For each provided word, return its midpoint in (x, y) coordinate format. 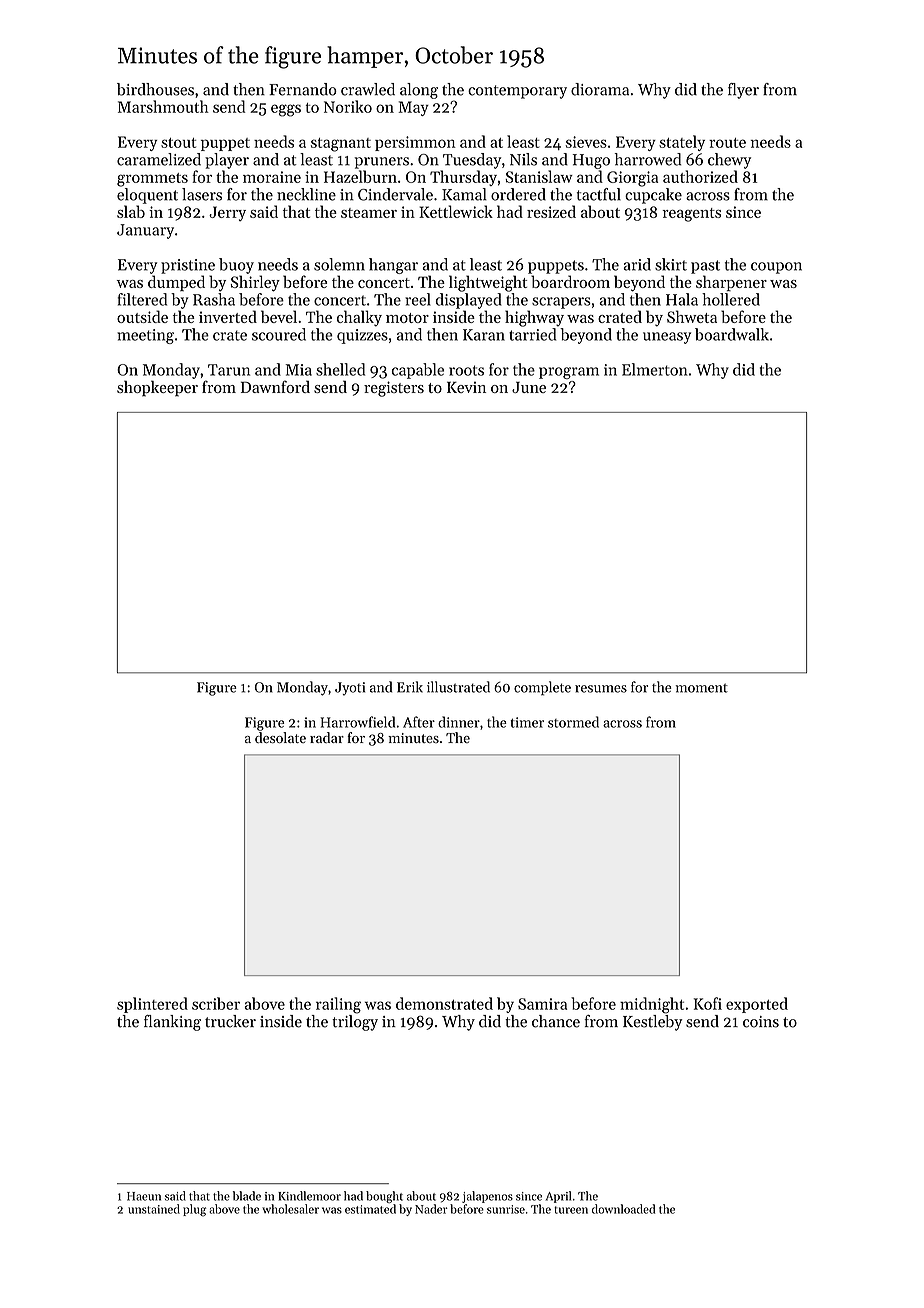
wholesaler (290, 1209)
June (529, 387)
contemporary (517, 92)
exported (757, 1005)
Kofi (708, 1003)
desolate (280, 737)
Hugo (591, 161)
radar (327, 737)
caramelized (159, 159)
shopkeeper (157, 388)
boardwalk (732, 334)
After (419, 722)
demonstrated (444, 1003)
